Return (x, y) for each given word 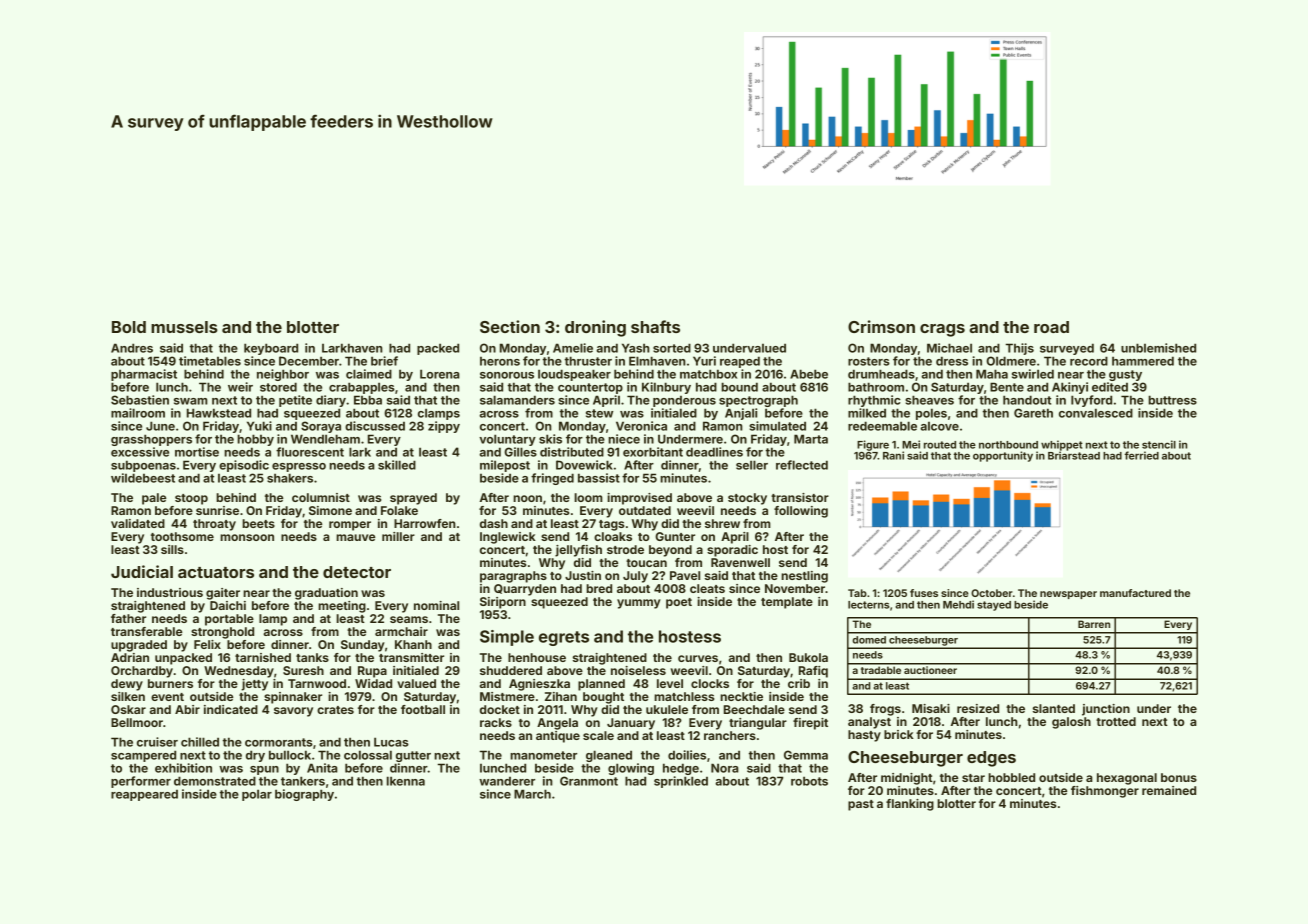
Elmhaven (657, 361)
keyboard (271, 349)
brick (899, 734)
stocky (747, 499)
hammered (1143, 361)
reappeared (144, 795)
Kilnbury (666, 388)
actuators (216, 572)
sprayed (413, 499)
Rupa (372, 672)
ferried (1142, 455)
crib (799, 683)
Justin (583, 575)
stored (278, 387)
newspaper (1068, 595)
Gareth (1033, 413)
